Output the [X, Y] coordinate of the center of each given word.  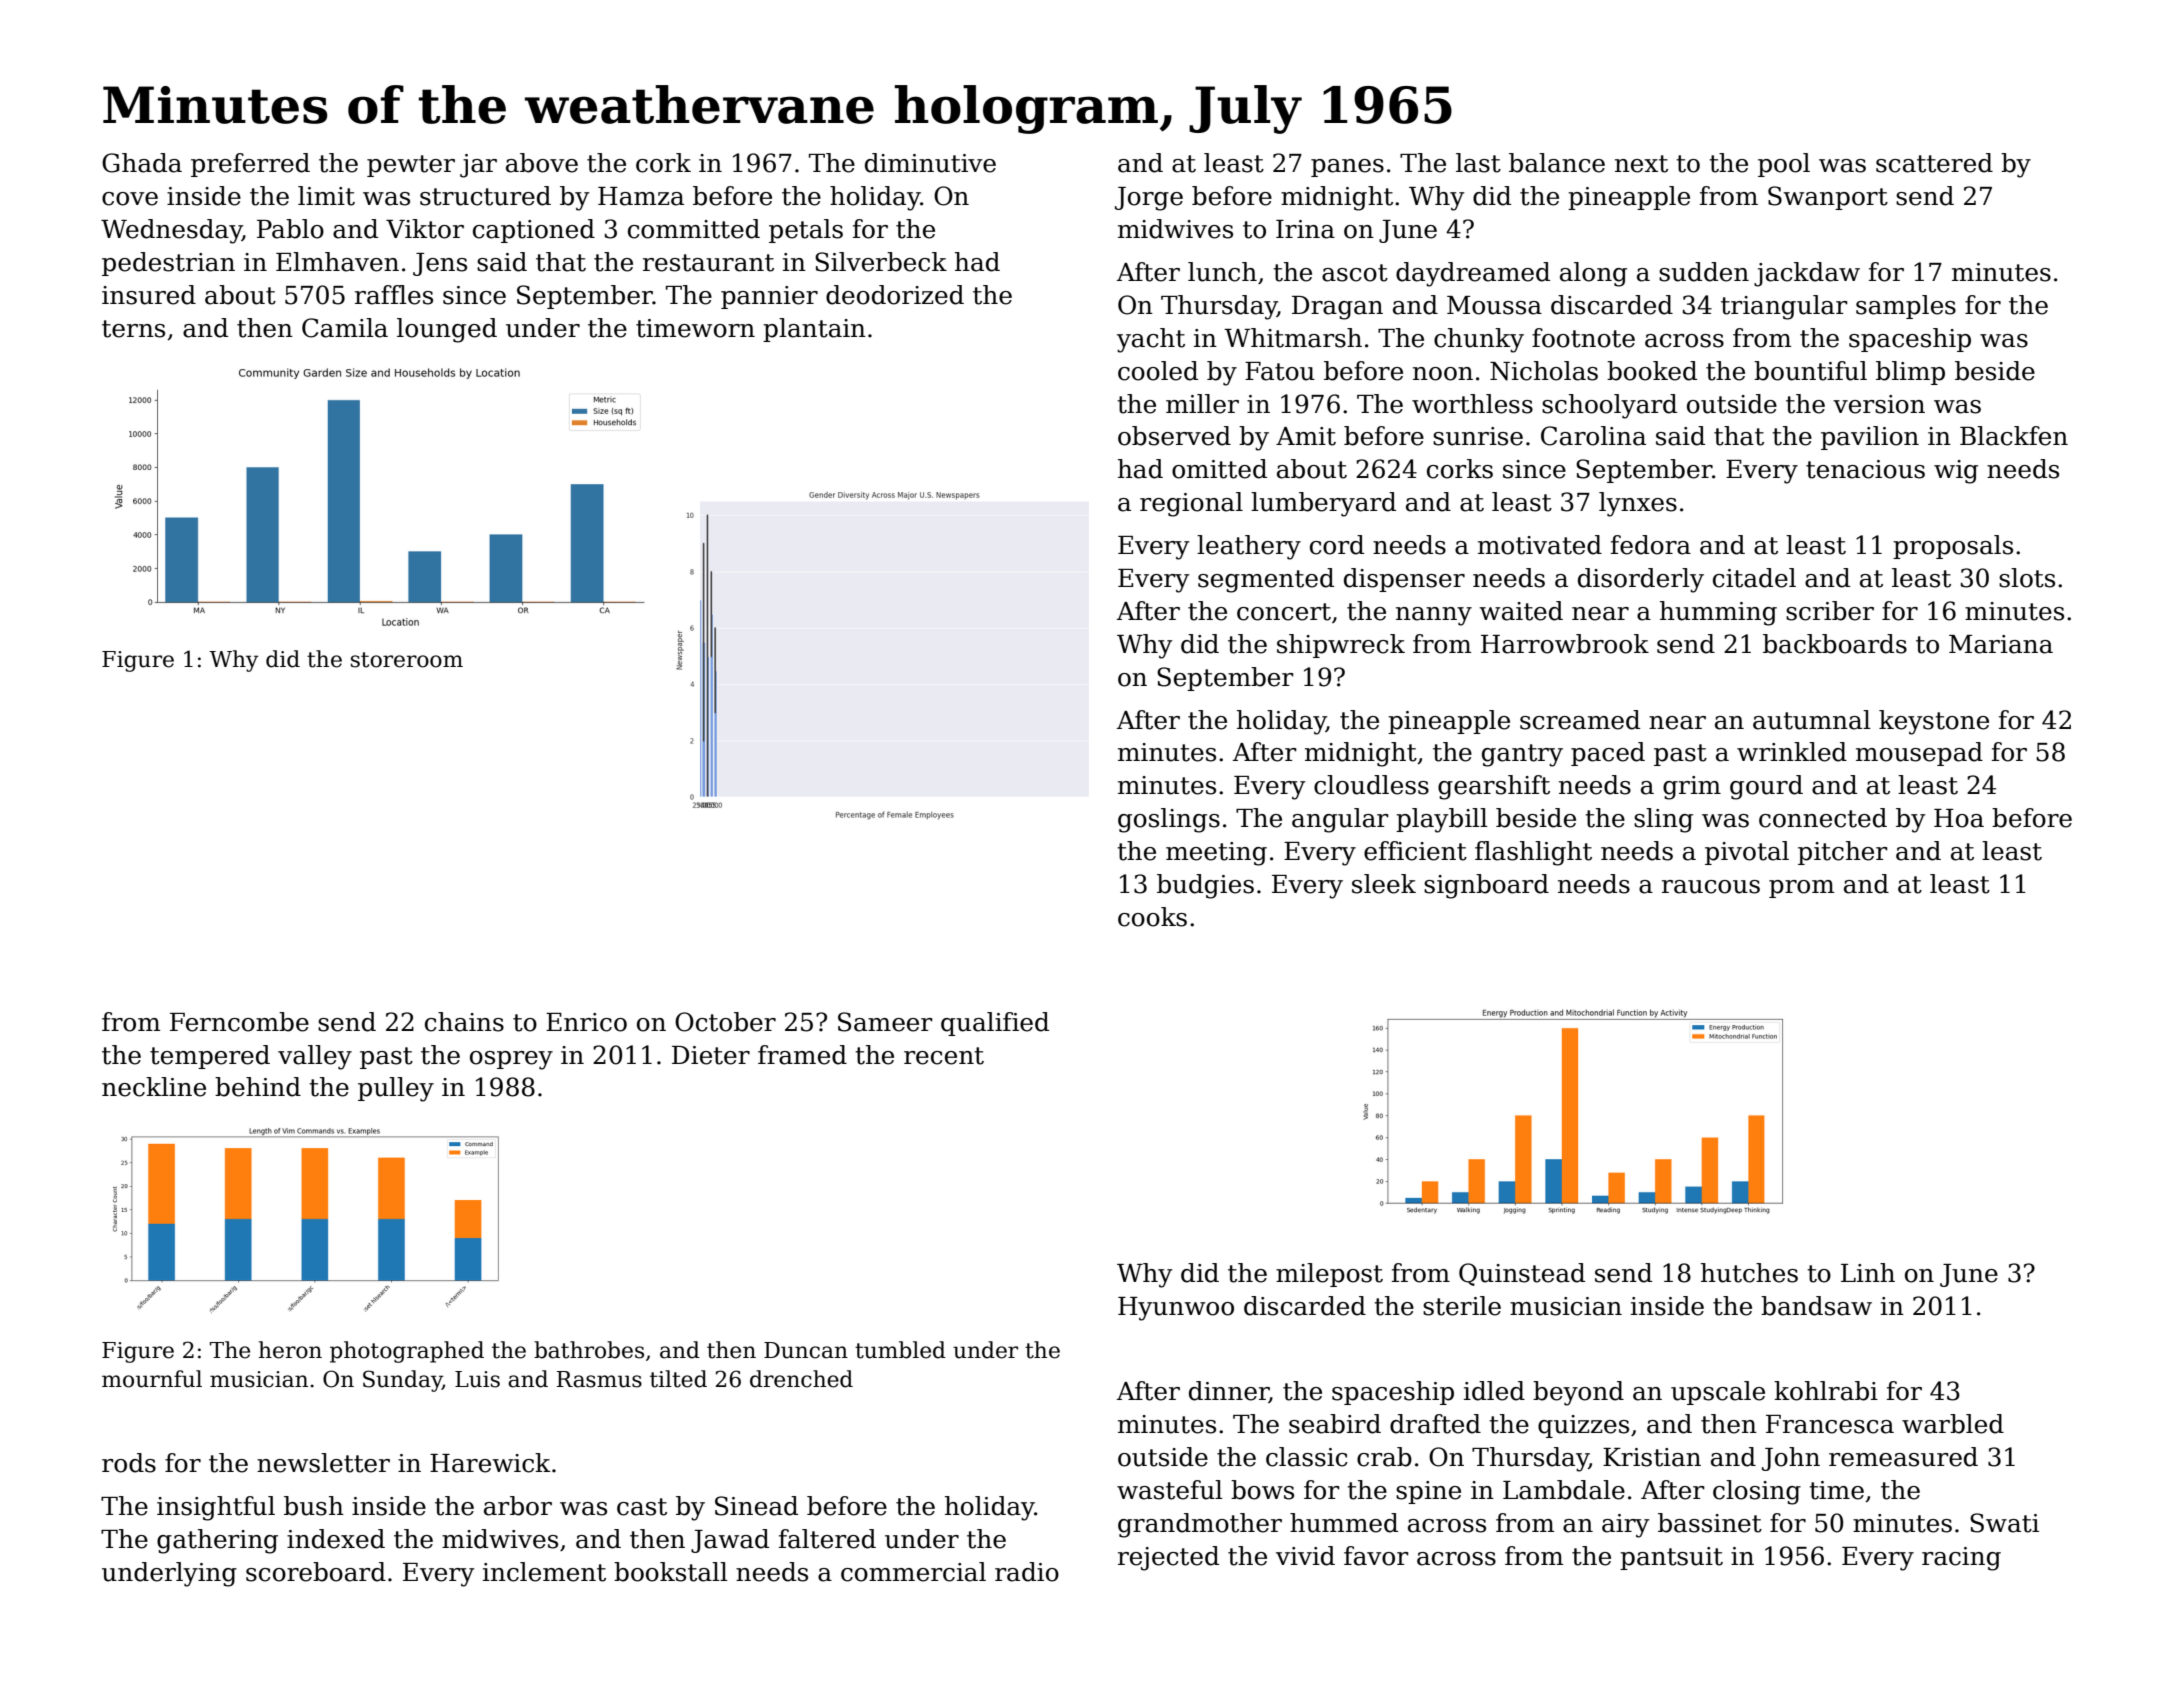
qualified [995, 1024]
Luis [477, 1379]
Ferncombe [239, 1022]
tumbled [900, 1350]
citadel [1754, 578]
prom [1801, 889]
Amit [1306, 436]
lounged [447, 330]
